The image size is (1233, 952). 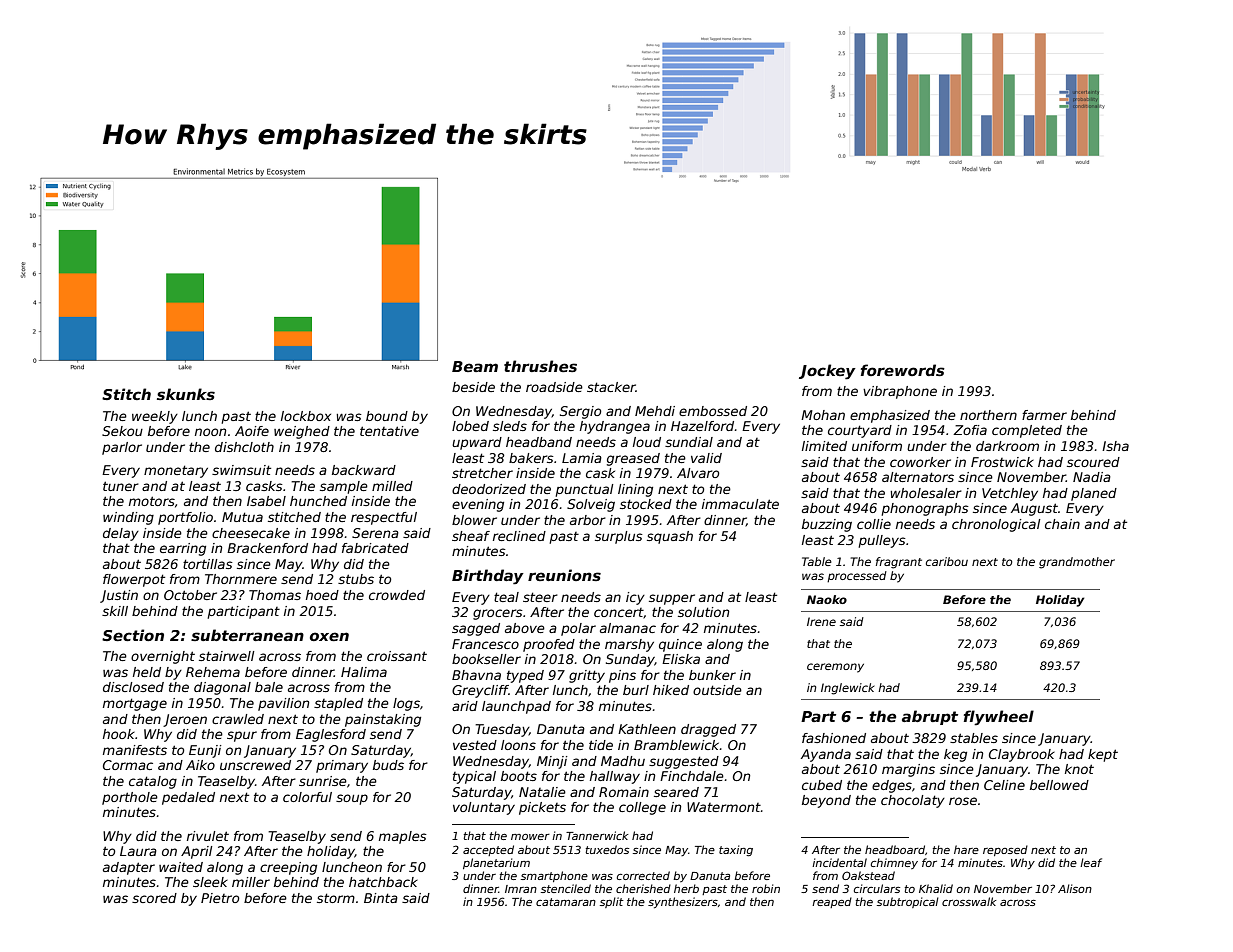 What do you see at coordinates (918, 477) in the screenshot?
I see `alternators` at bounding box center [918, 477].
